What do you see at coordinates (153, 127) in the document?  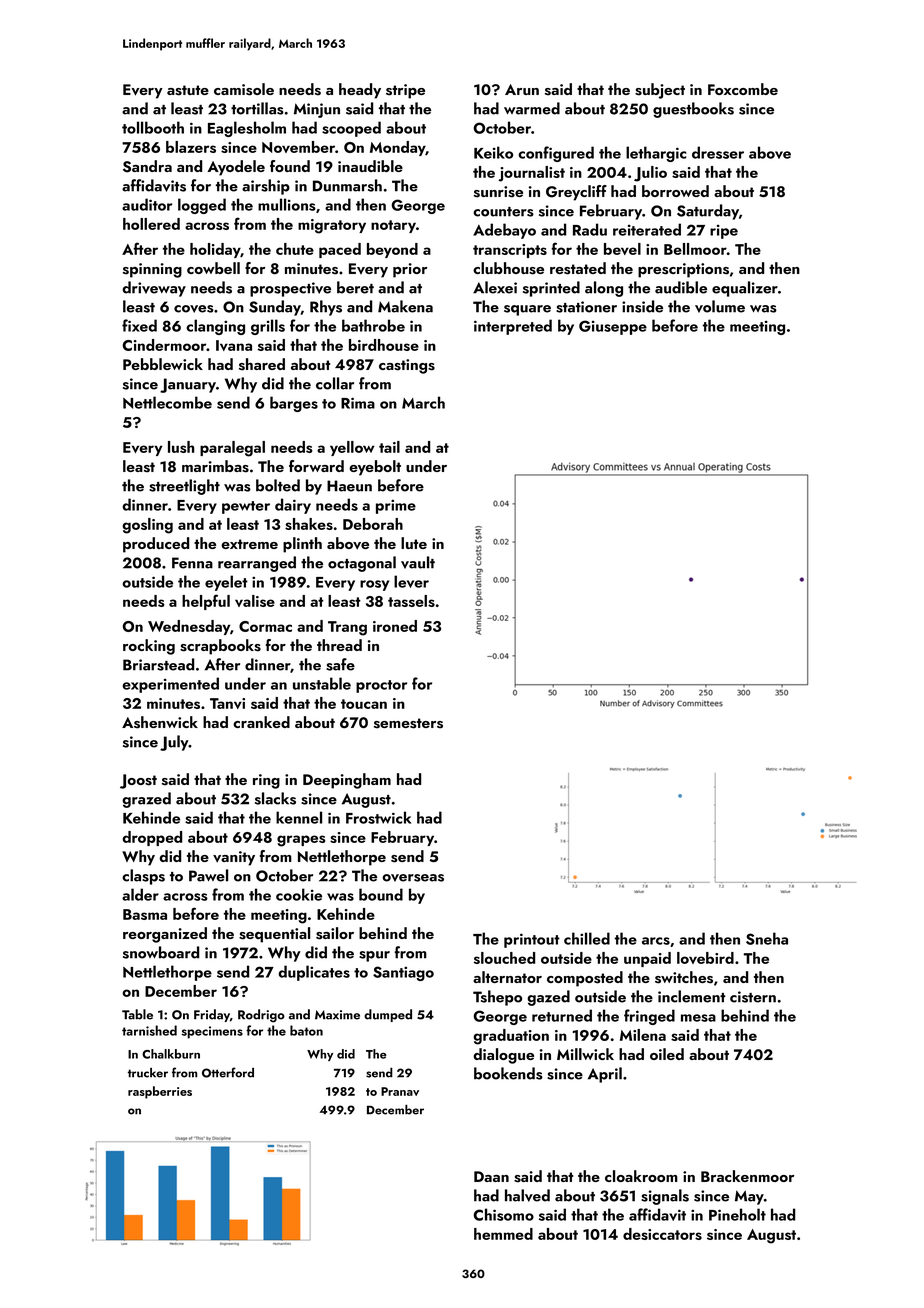 I see `tollbooth` at bounding box center [153, 127].
